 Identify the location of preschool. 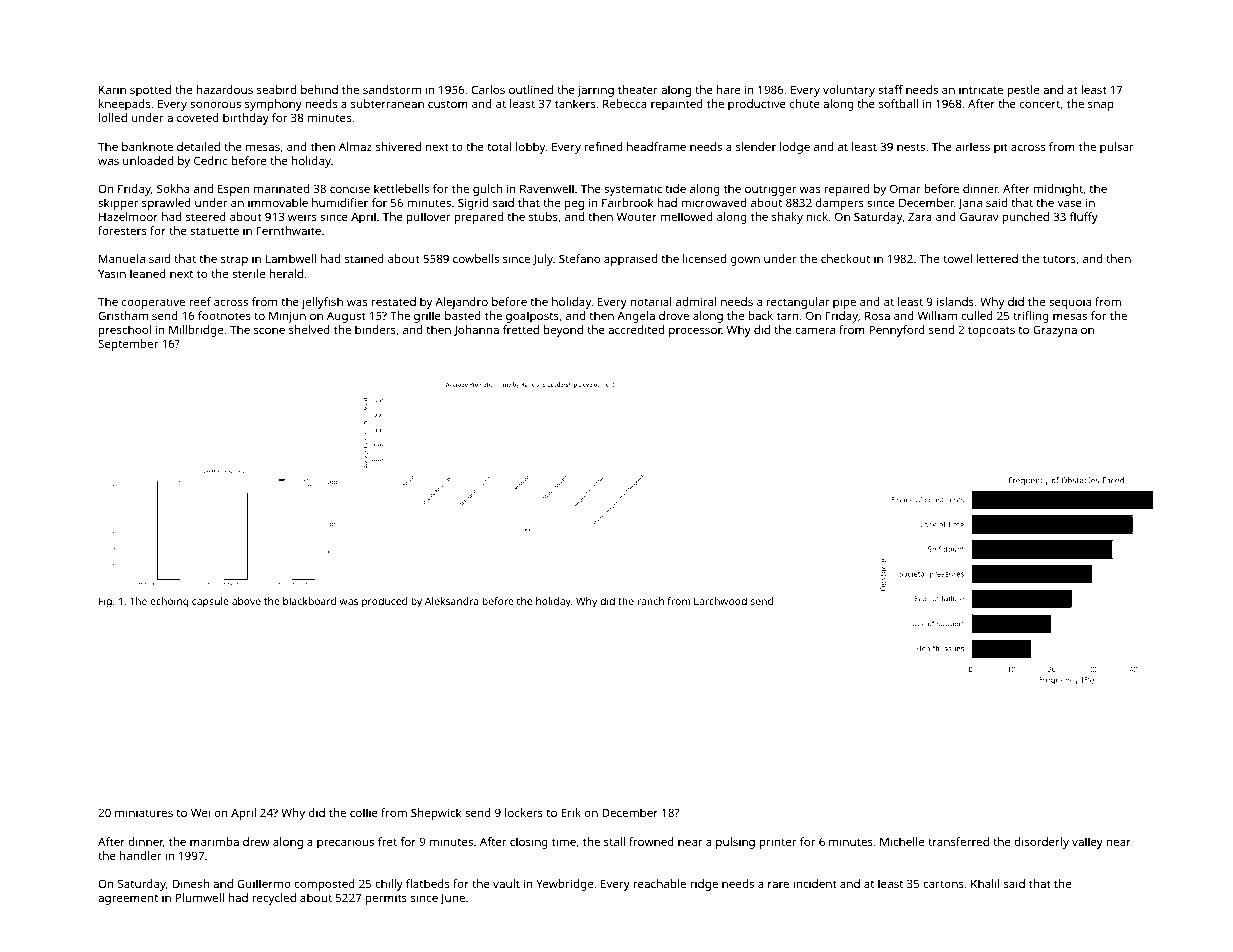
(125, 331).
